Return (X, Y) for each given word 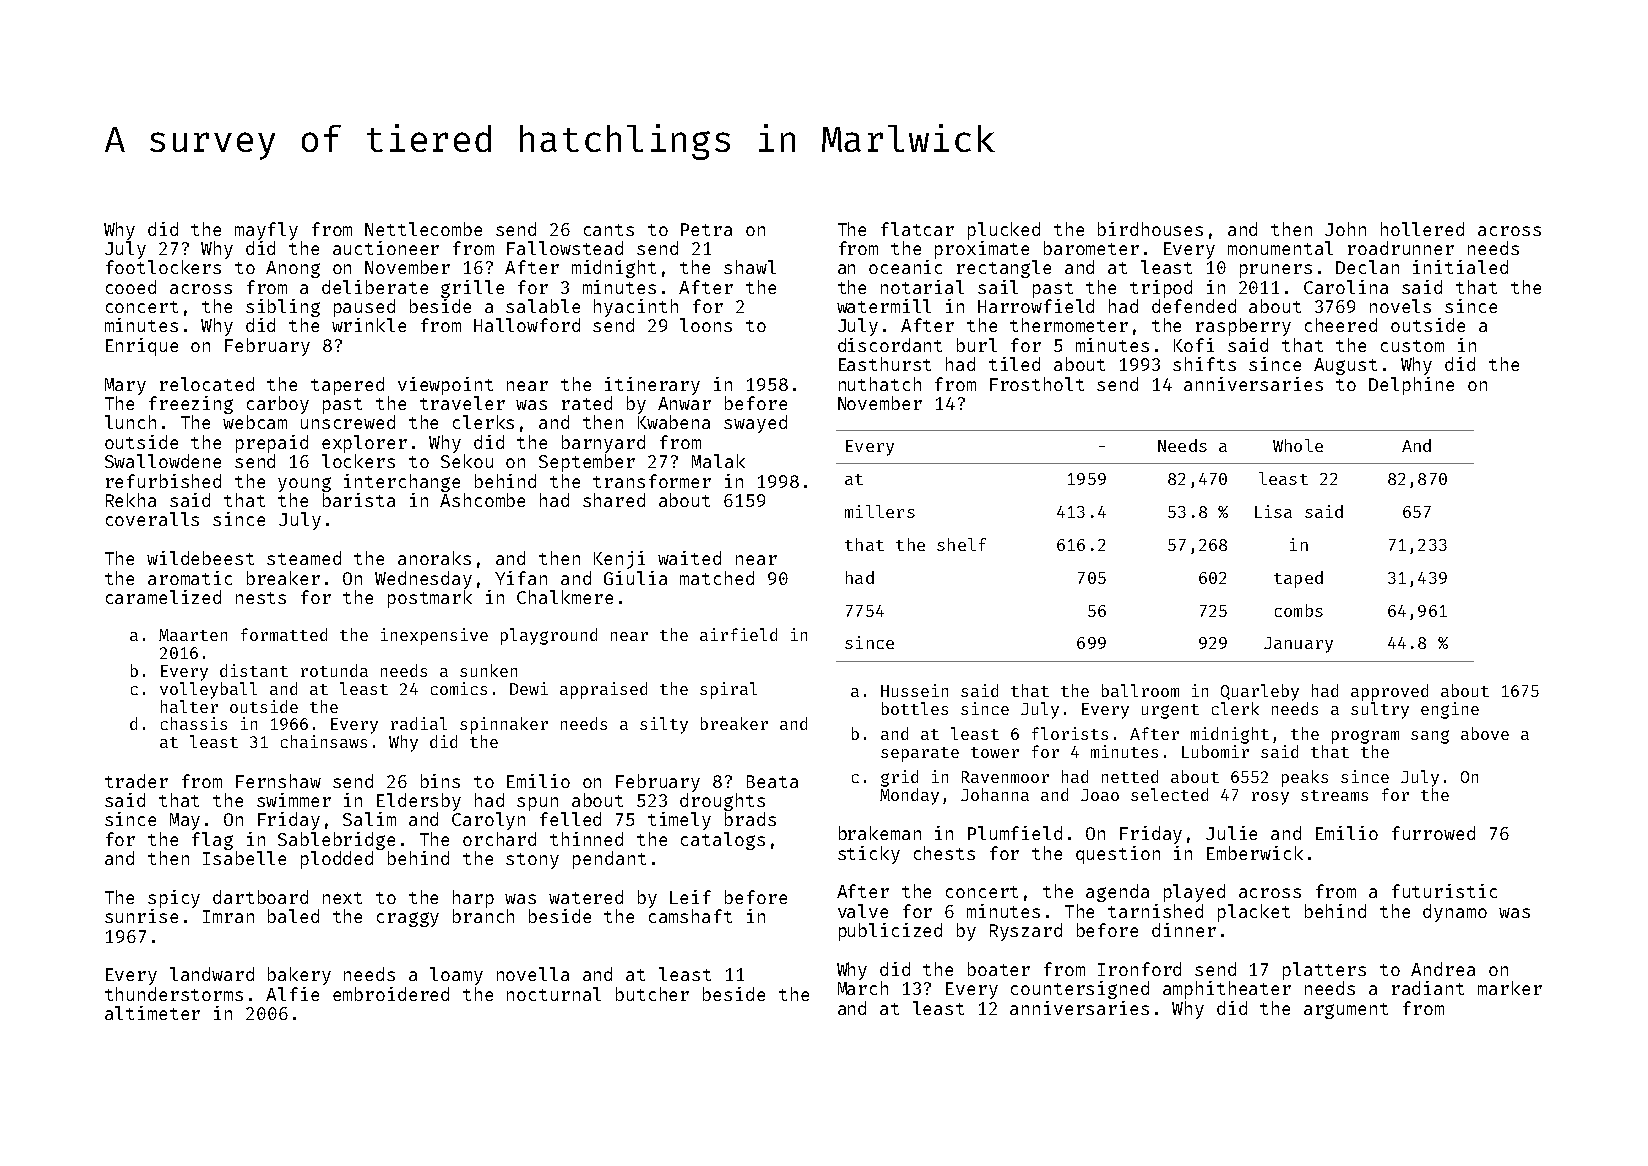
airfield (738, 634)
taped (1298, 579)
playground (549, 636)
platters (1324, 971)
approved (1389, 692)
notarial (922, 287)
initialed (1460, 267)
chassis (194, 723)
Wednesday (423, 580)
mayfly (266, 231)
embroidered (391, 994)
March (863, 988)
